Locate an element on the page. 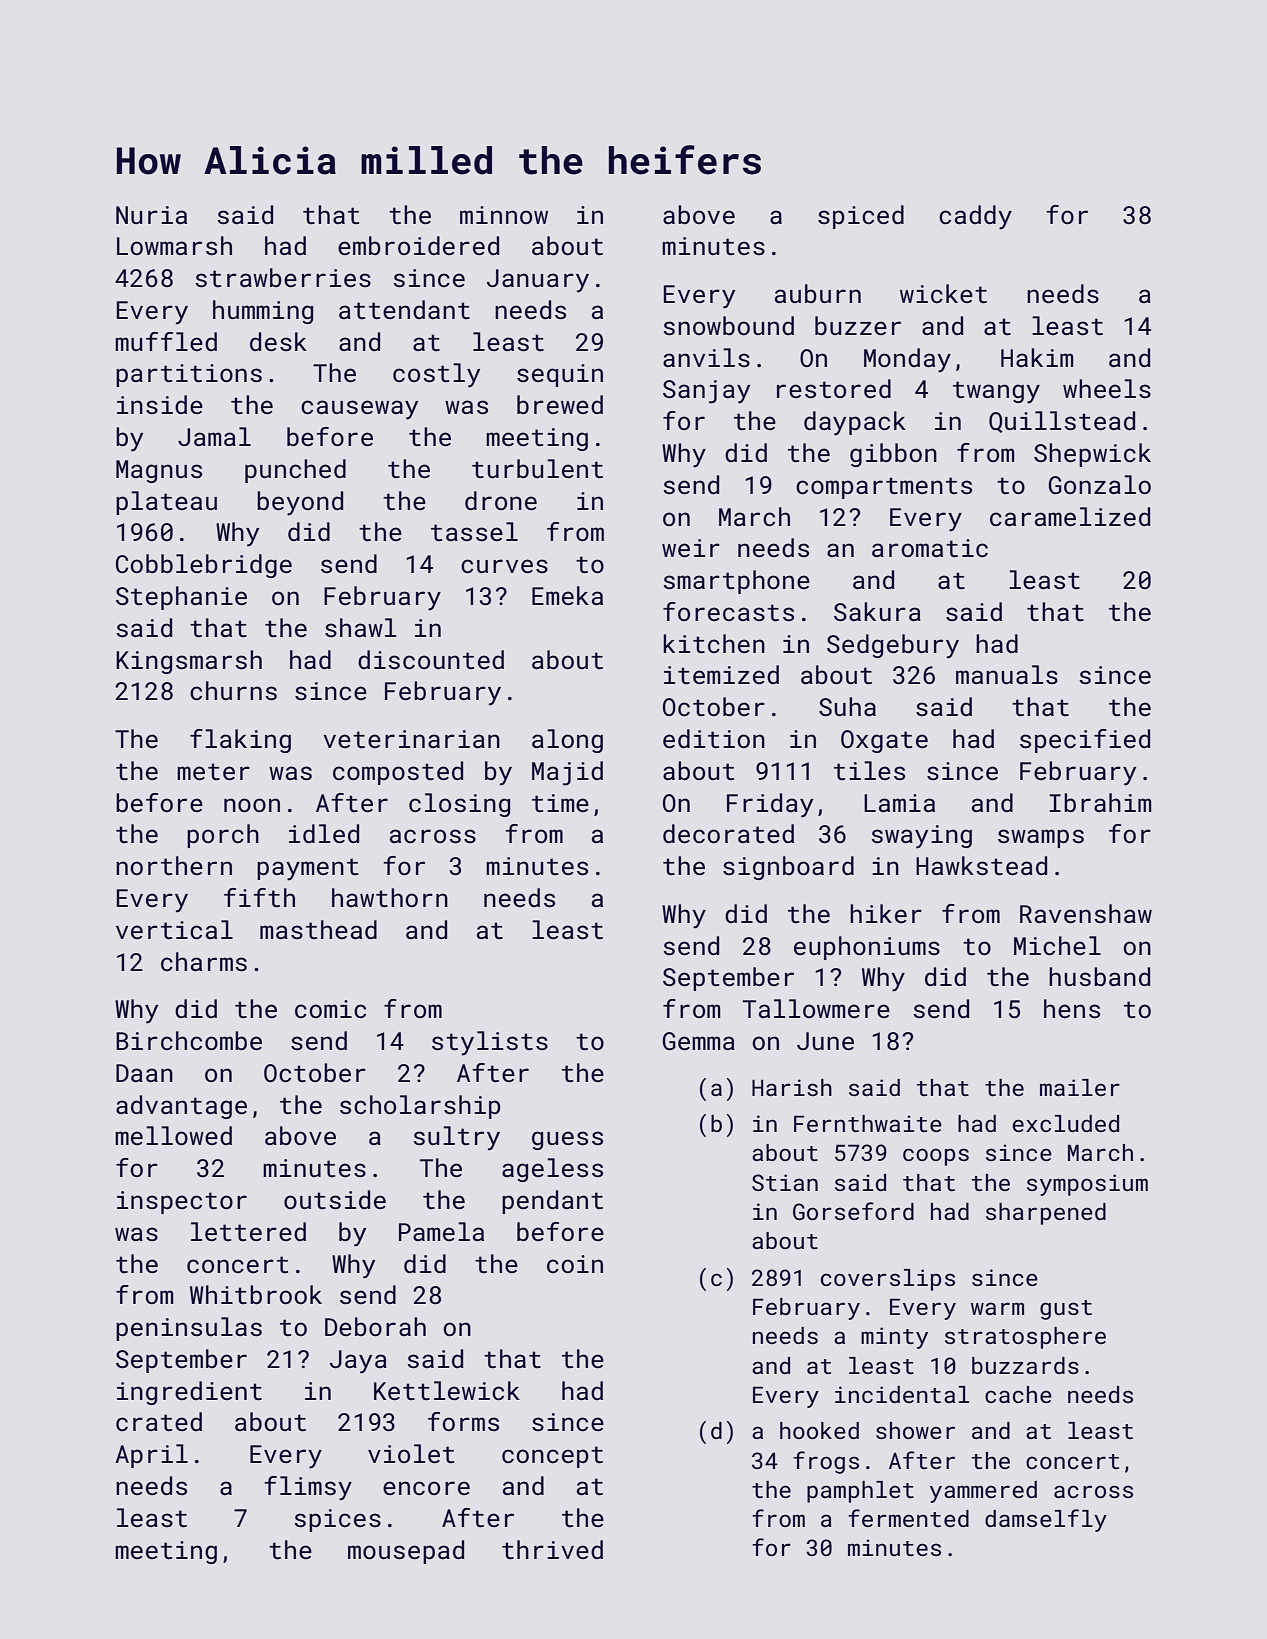 This image has width=1267, height=1639. advantage is located at coordinates (181, 1107).
